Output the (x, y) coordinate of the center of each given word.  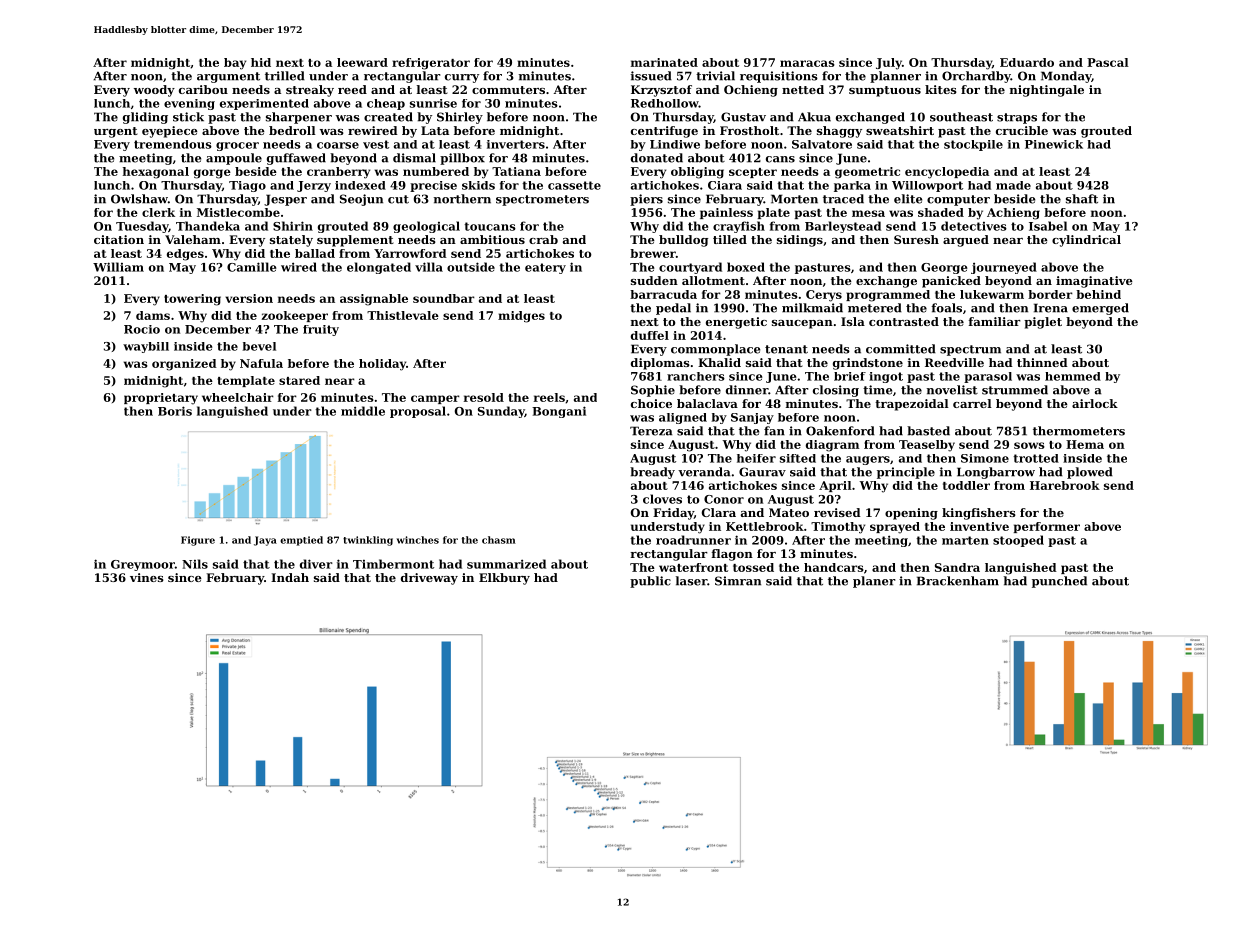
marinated (664, 62)
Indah (290, 577)
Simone (985, 458)
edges (185, 255)
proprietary (161, 399)
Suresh (916, 239)
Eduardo (1027, 62)
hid (261, 62)
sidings (800, 241)
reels (549, 397)
